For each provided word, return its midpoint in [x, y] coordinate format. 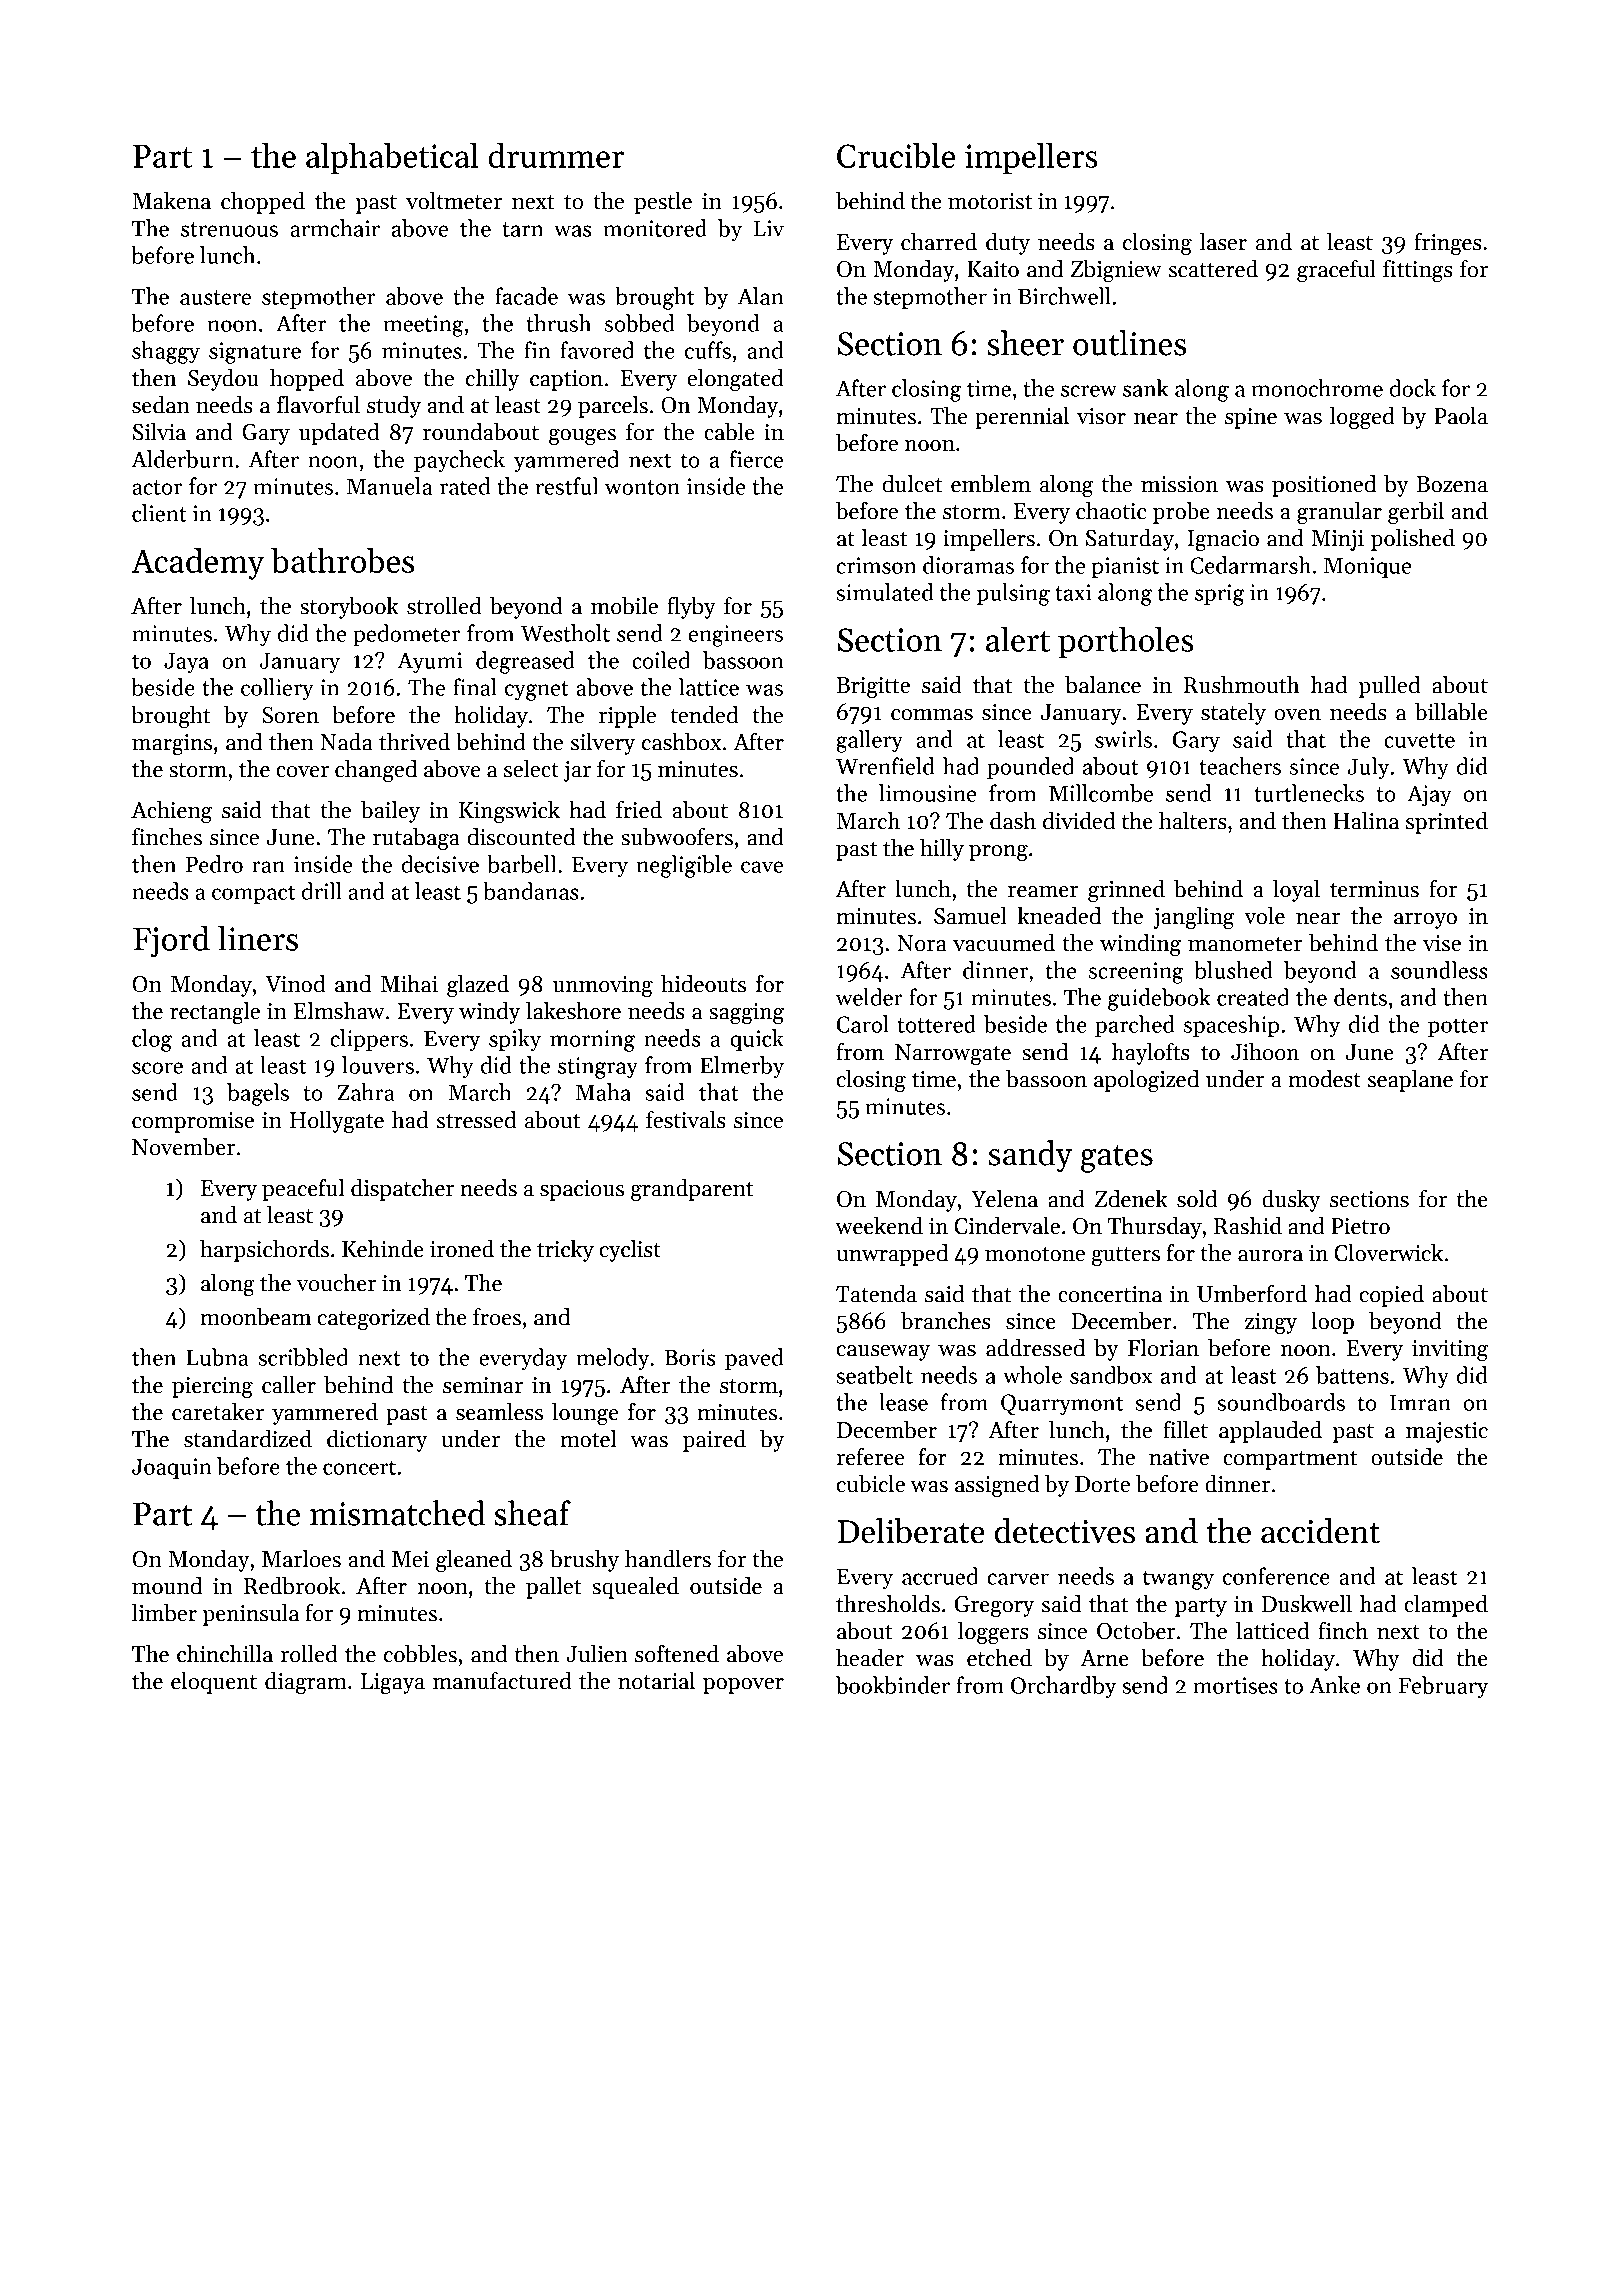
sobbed [639, 323]
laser [1223, 242]
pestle [663, 203]
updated [339, 434]
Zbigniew [1116, 271]
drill [322, 891]
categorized [373, 1319]
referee [870, 1457]
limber [164, 1613]
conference [1276, 1576]
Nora [922, 943]
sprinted [1447, 823]
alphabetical [392, 159]
